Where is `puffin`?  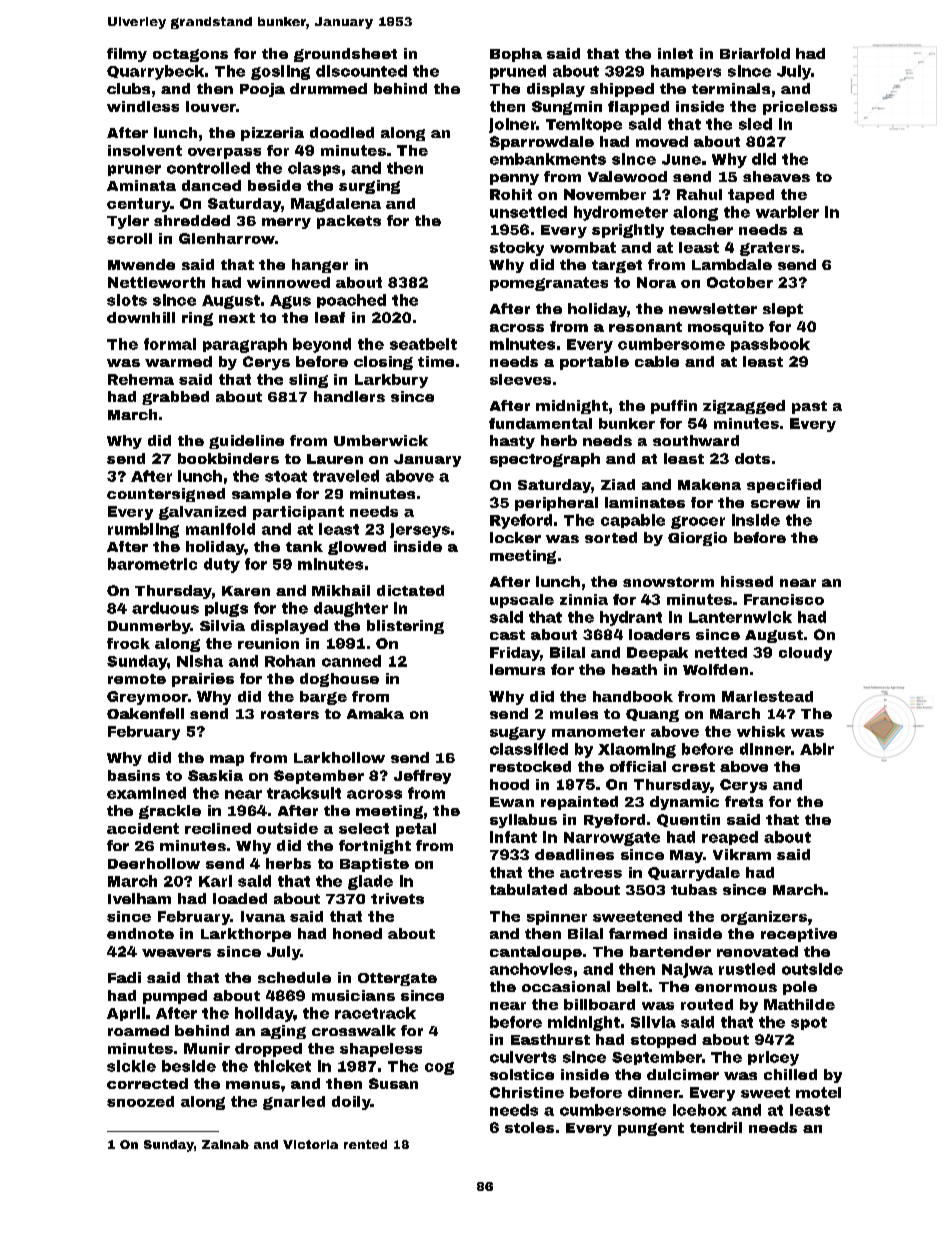 puffin is located at coordinates (674, 407).
